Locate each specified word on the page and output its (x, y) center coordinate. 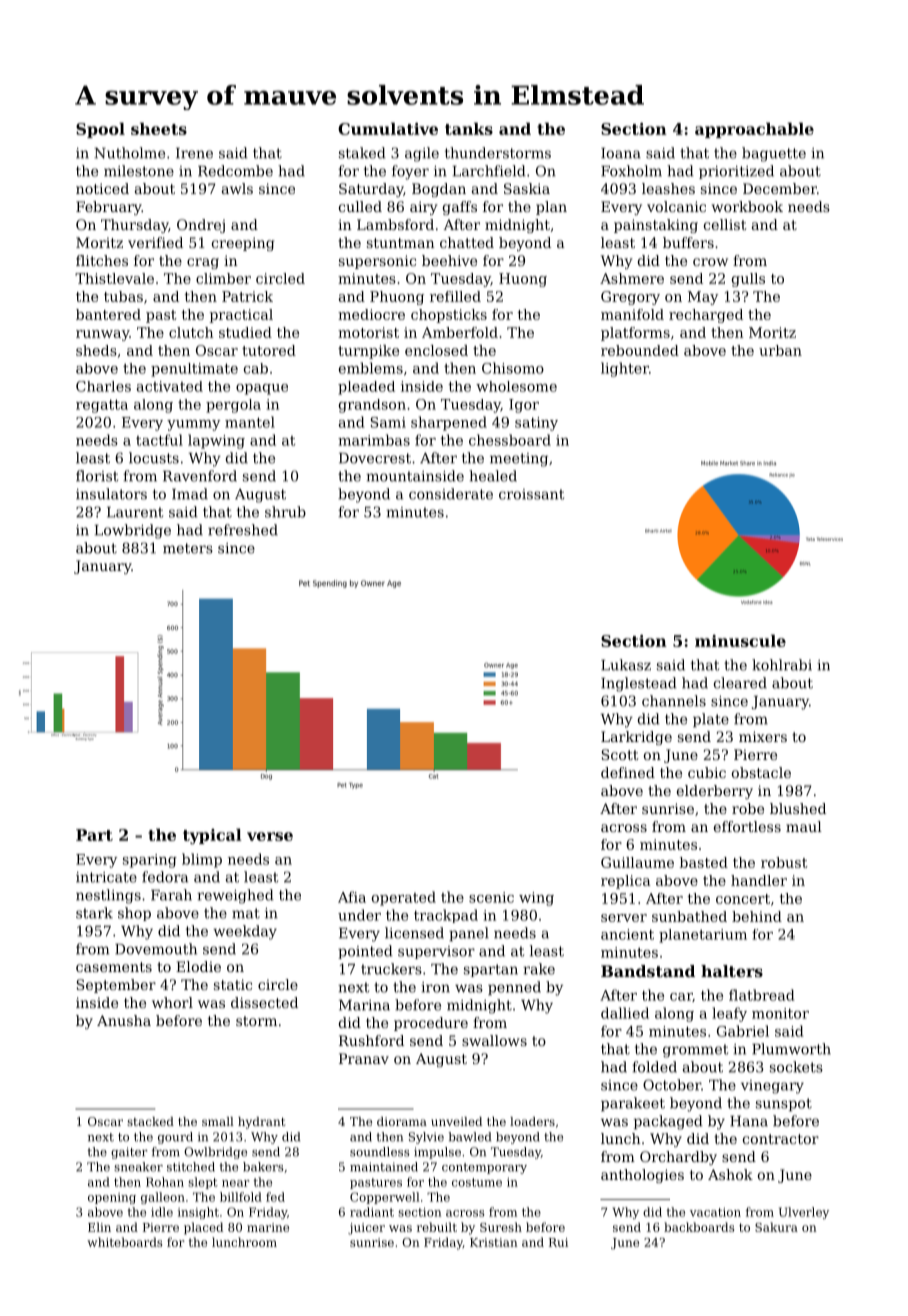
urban (780, 350)
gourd (175, 1138)
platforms (635, 334)
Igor (524, 406)
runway (102, 335)
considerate (451, 494)
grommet (695, 1051)
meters (188, 548)
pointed (365, 952)
